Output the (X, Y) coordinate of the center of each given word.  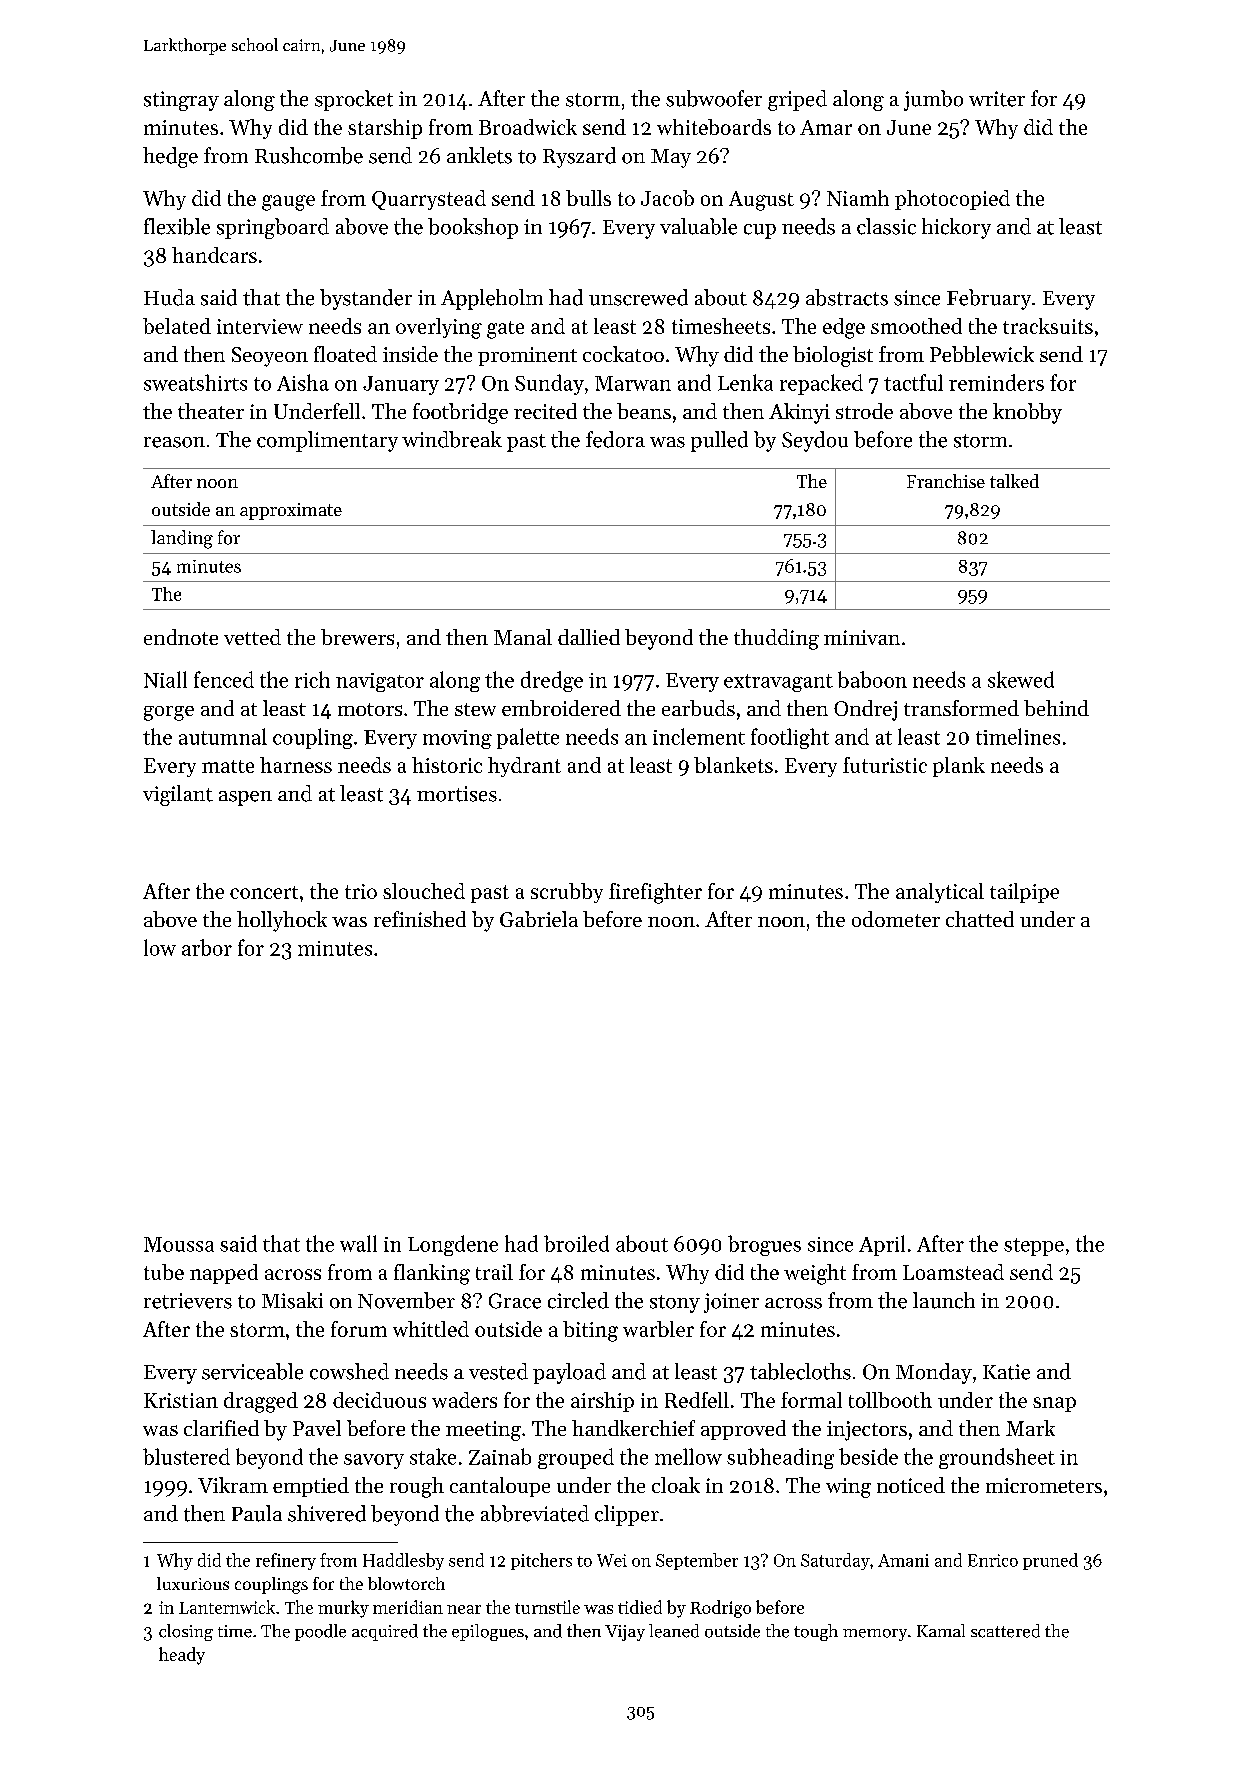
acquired (385, 1632)
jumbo (933, 100)
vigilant (178, 795)
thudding (776, 639)
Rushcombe (309, 155)
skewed (1021, 679)
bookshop (473, 228)
